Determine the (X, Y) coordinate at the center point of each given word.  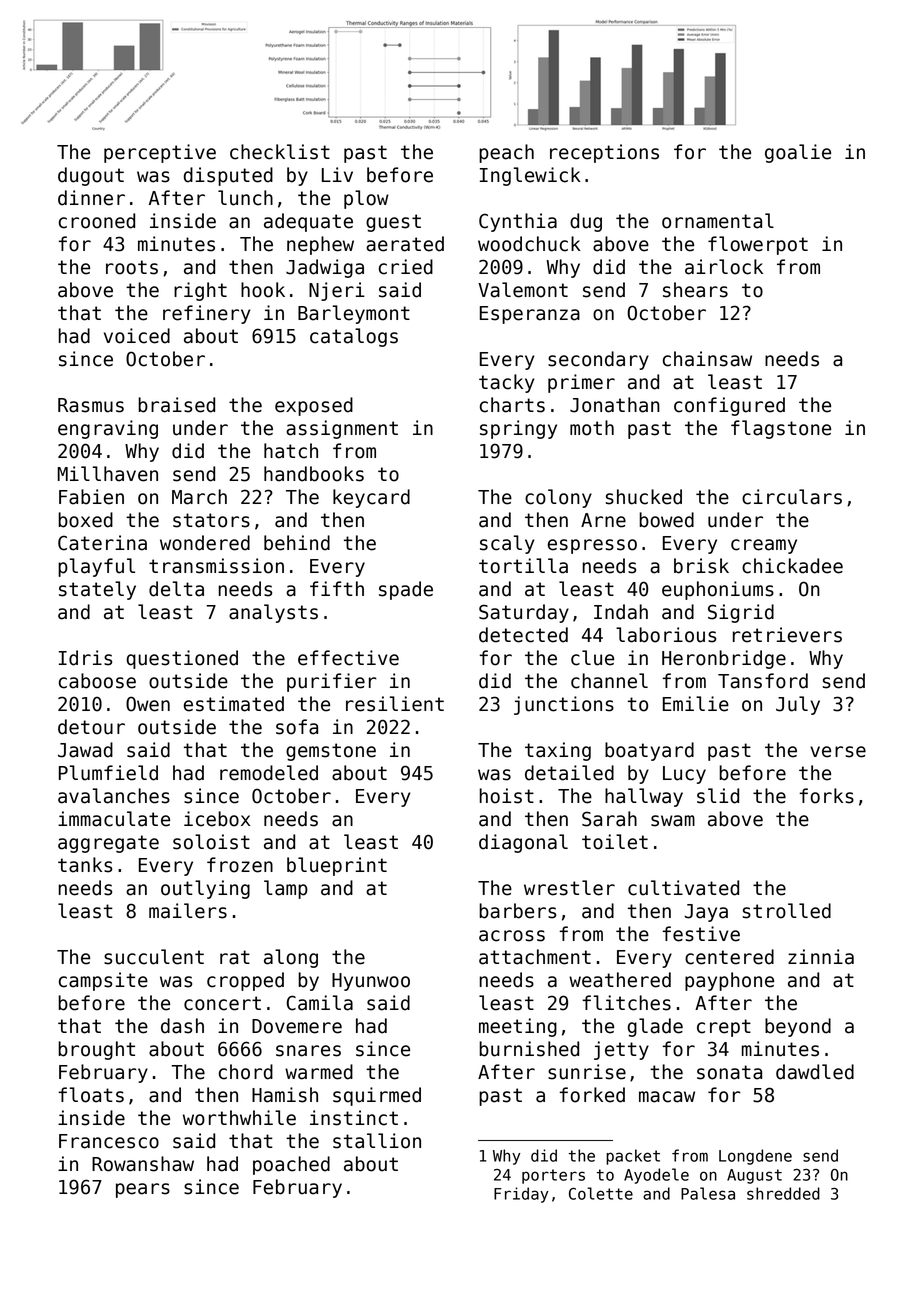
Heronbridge (724, 659)
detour (91, 727)
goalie (798, 153)
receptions (604, 153)
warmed (319, 1072)
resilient (395, 704)
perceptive (160, 153)
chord (246, 1072)
